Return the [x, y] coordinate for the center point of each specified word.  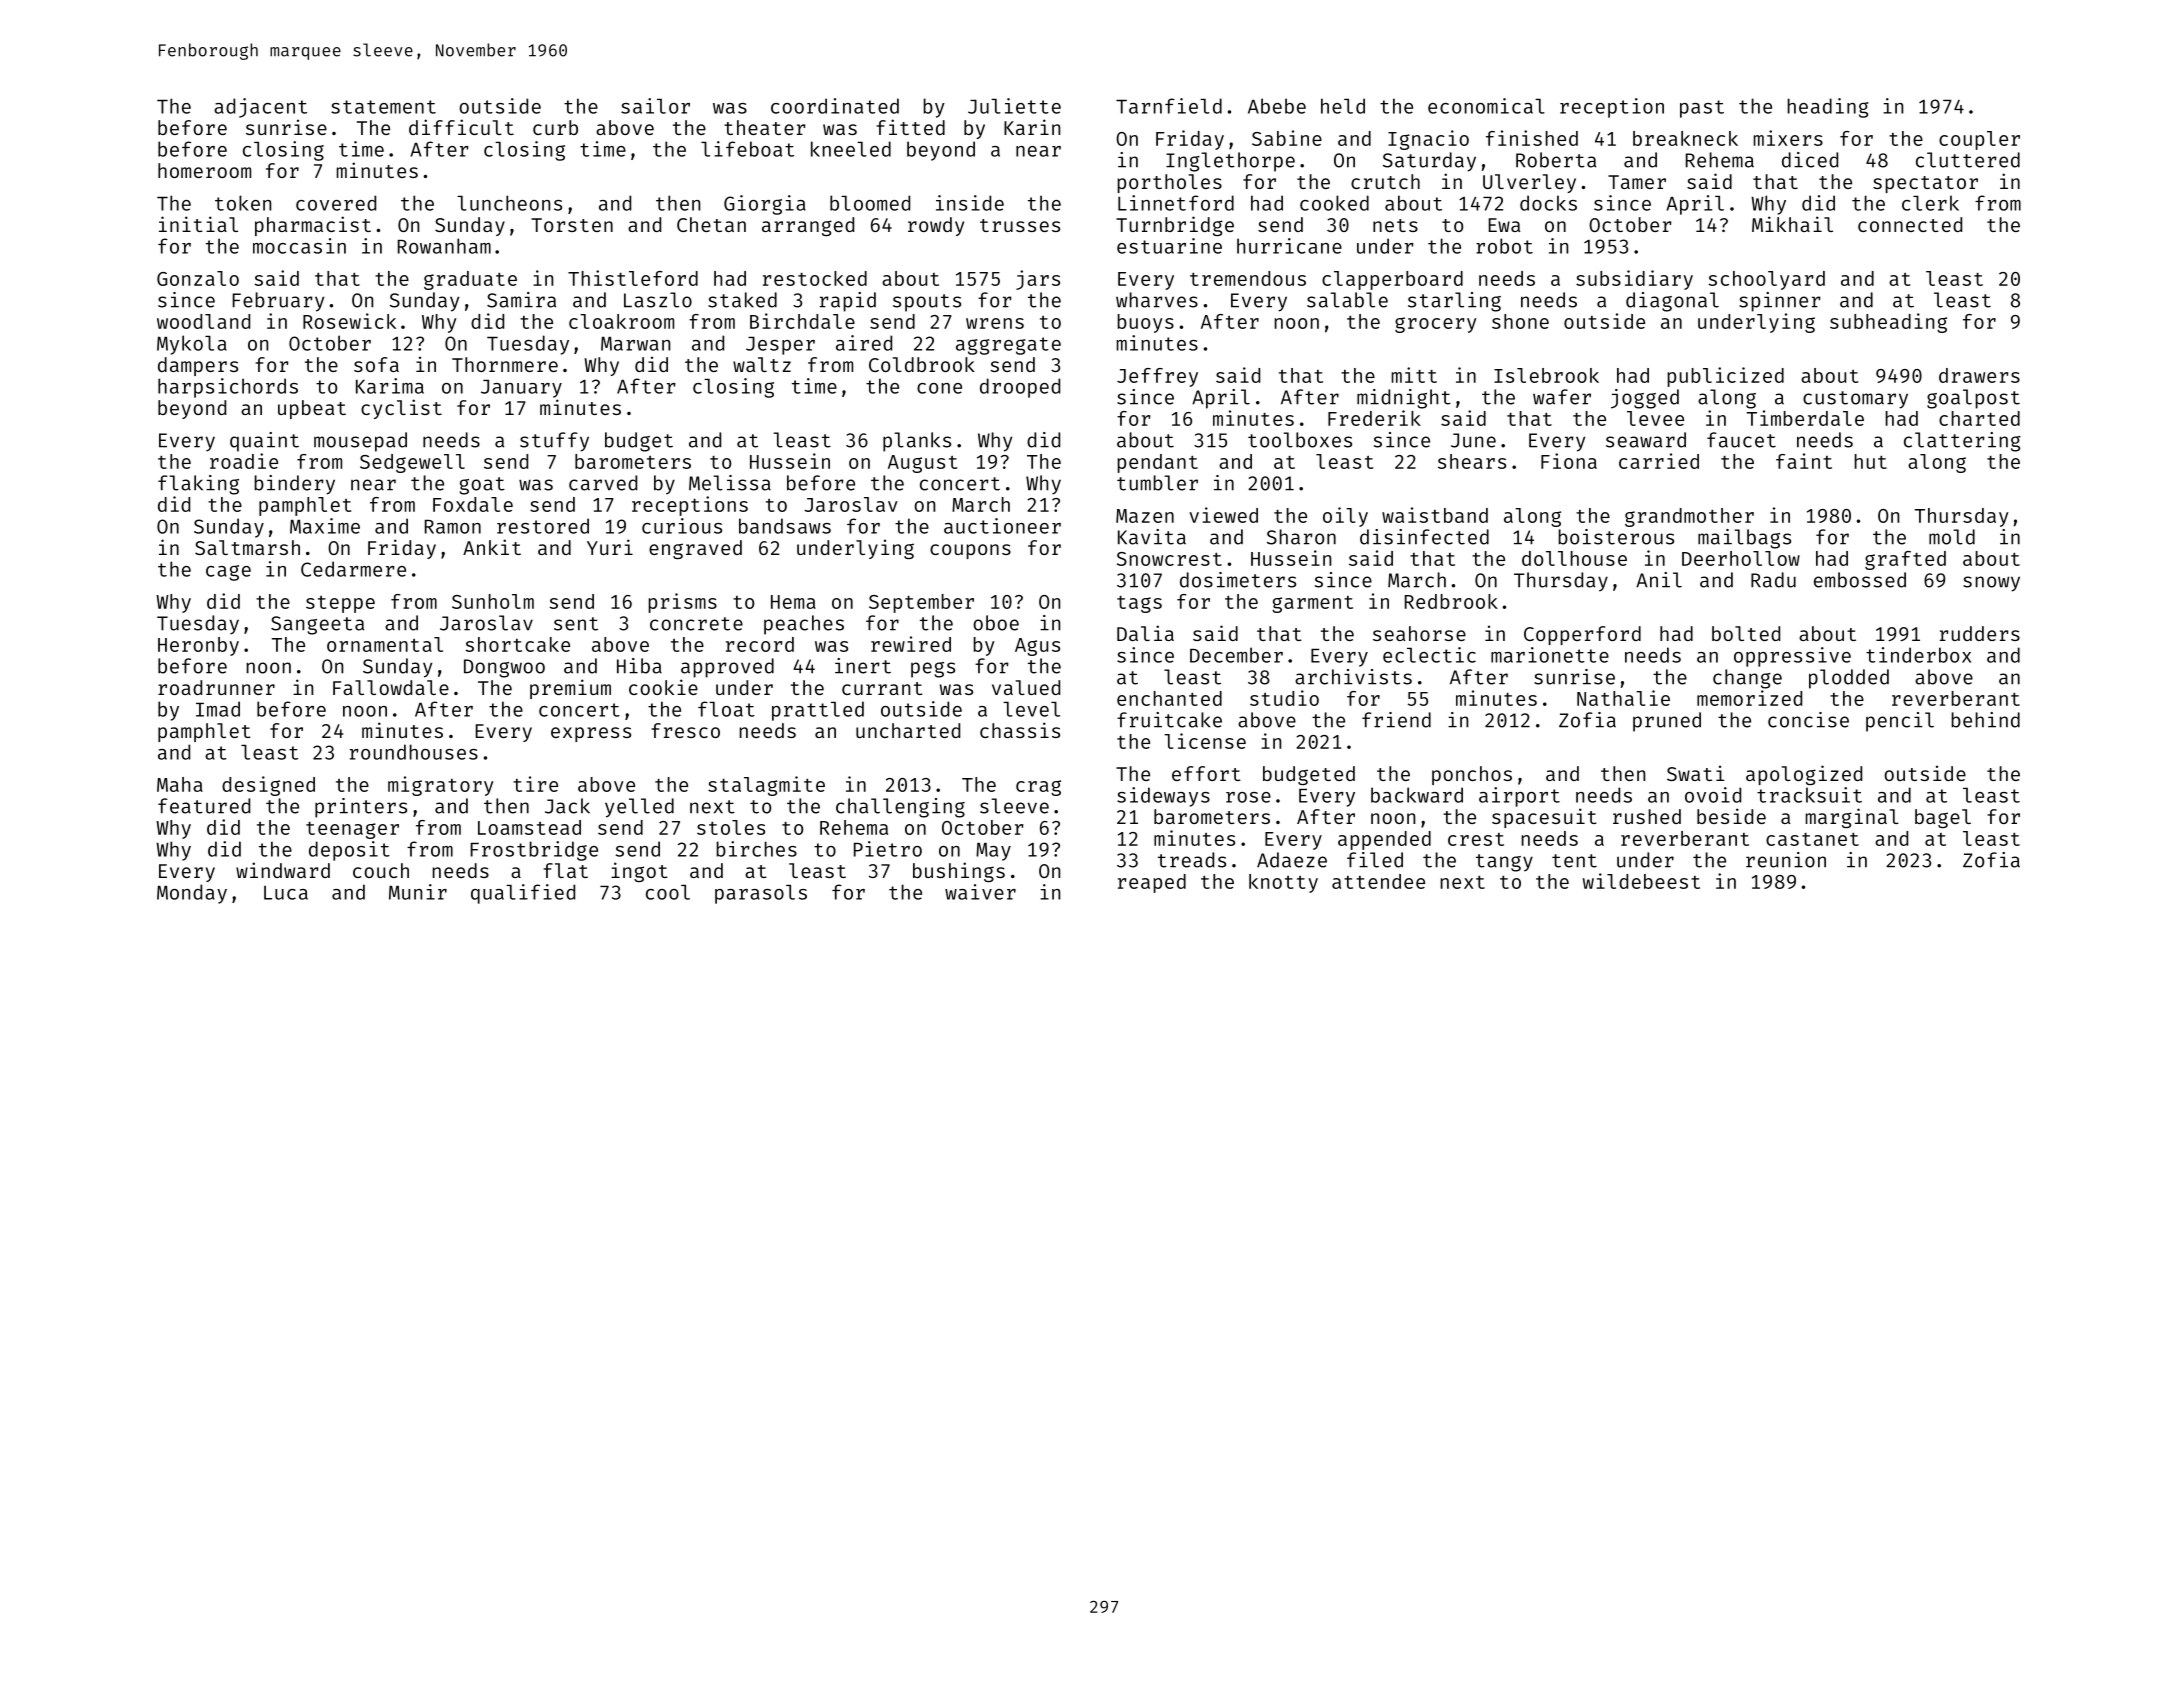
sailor [655, 106]
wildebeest [1641, 881]
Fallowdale [391, 687]
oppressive [1792, 657]
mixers [1788, 138]
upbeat [312, 409]
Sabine [1287, 138]
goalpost [1973, 399]
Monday [192, 894]
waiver [980, 892]
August [922, 464]
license [1205, 741]
